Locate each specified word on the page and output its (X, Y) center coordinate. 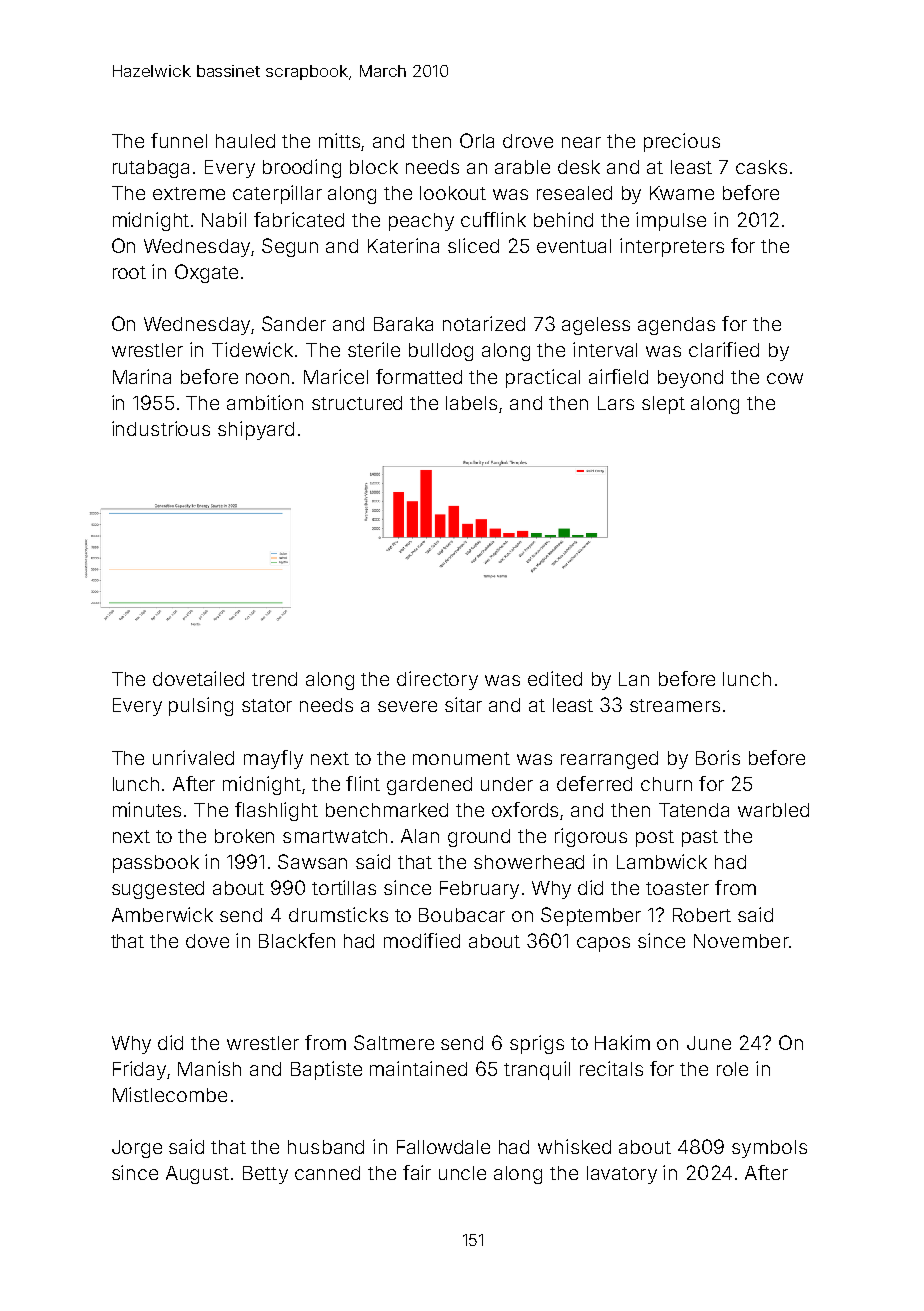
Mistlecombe (170, 1094)
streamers (675, 705)
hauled (245, 141)
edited (555, 678)
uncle (462, 1173)
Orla (477, 140)
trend (274, 679)
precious (682, 142)
